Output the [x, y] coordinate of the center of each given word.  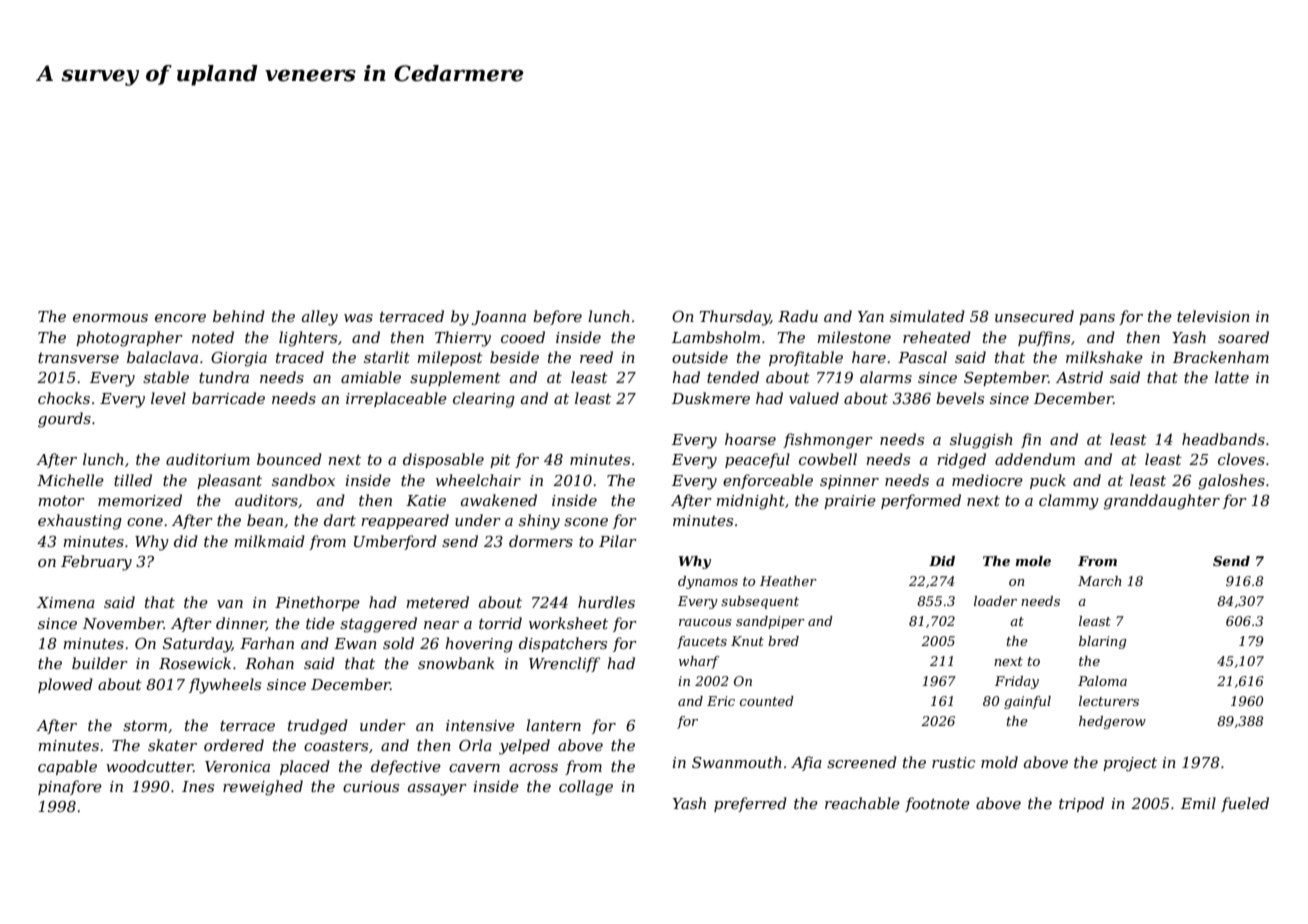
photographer [129, 339]
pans [1097, 319]
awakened [499, 500]
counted [767, 701]
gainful [1027, 702]
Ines [198, 786]
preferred [750, 804]
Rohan [269, 663]
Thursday [735, 318]
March [1099, 581]
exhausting [80, 522]
